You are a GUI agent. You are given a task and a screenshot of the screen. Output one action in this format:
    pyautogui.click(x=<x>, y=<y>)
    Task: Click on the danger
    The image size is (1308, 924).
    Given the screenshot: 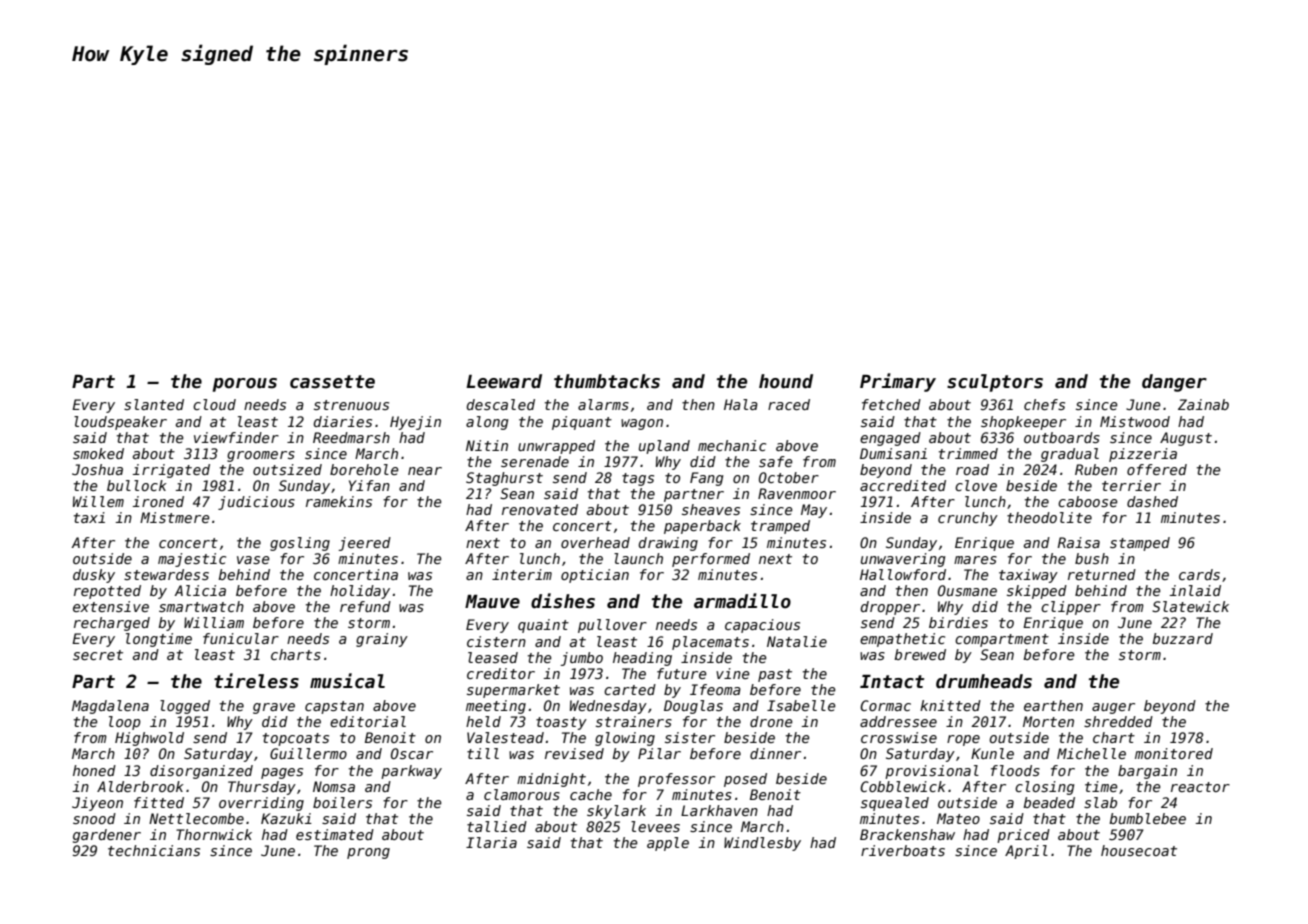 What is the action you would take?
    pyautogui.click(x=1174, y=383)
